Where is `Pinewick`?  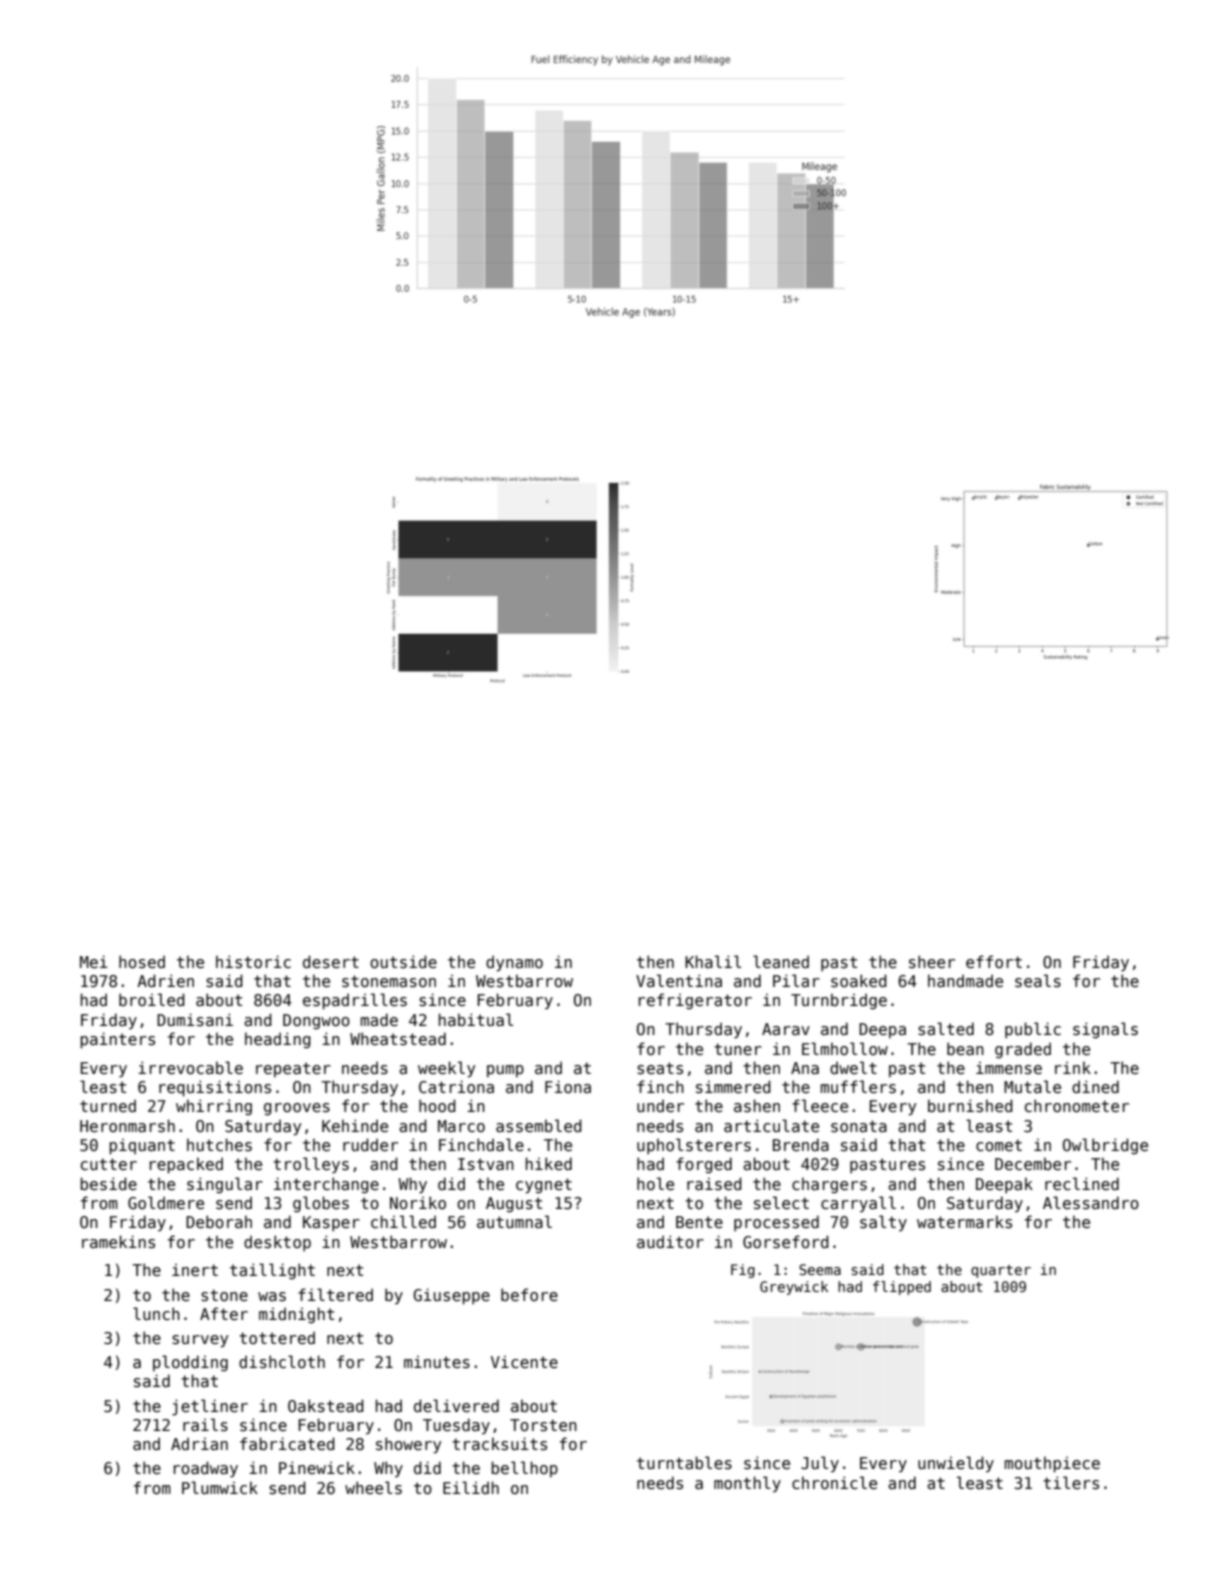
Pinewick is located at coordinates (317, 1467).
